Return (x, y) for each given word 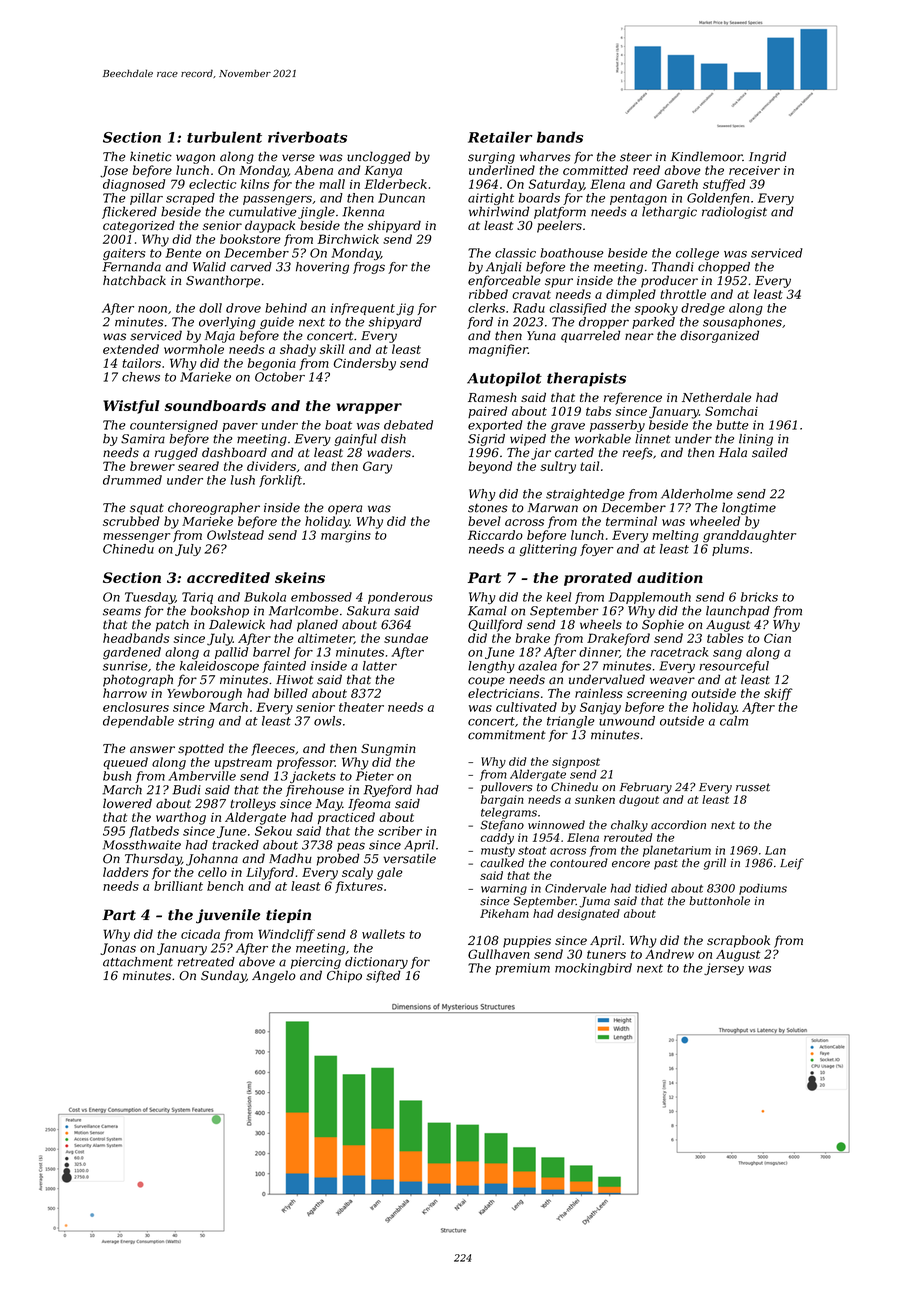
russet (753, 787)
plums (730, 550)
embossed (321, 597)
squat (147, 509)
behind (286, 308)
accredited (228, 577)
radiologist (734, 212)
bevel (484, 521)
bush (117, 776)
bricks (759, 597)
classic (515, 253)
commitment (507, 735)
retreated (206, 962)
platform (560, 212)
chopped (724, 268)
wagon (195, 159)
